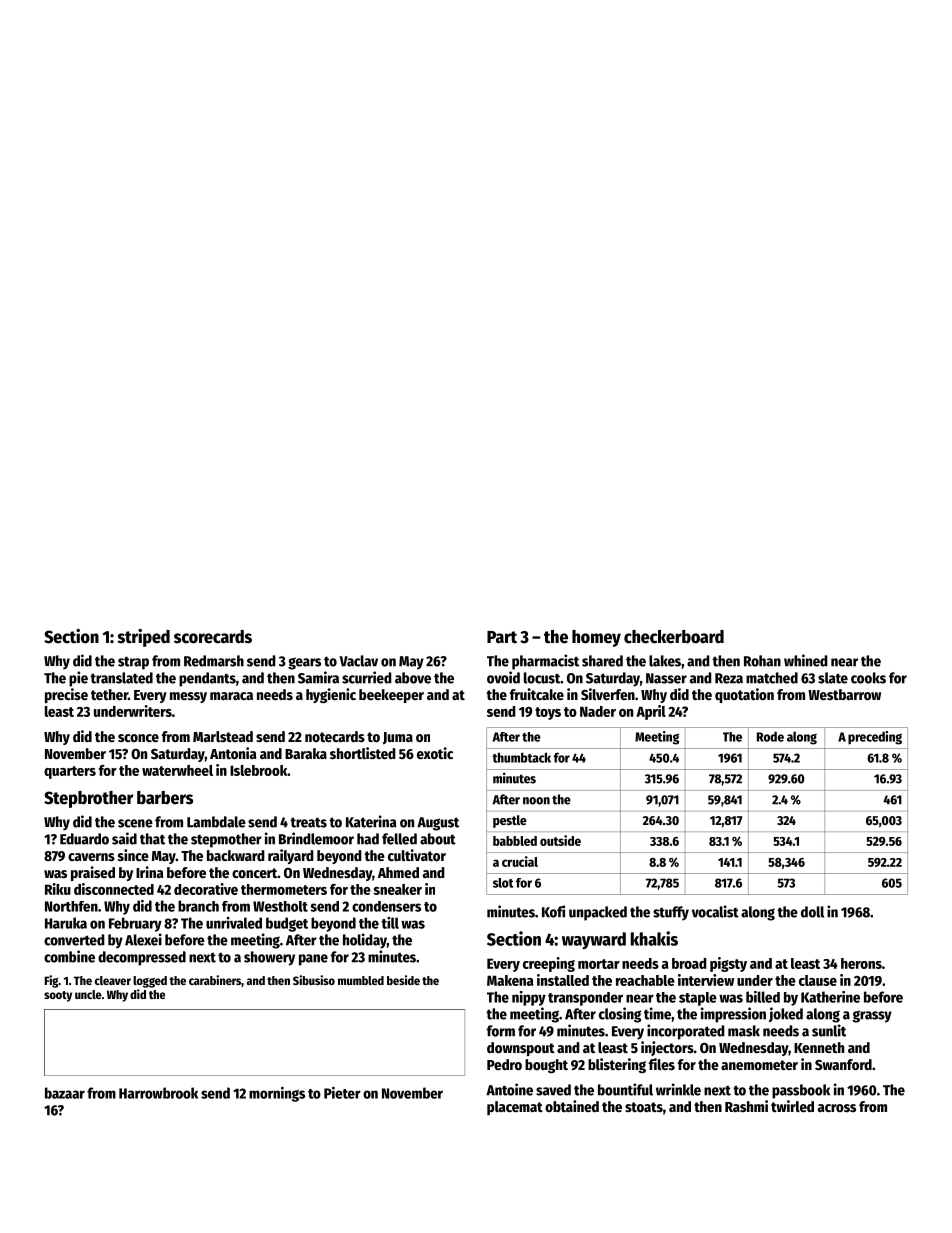 This screenshot has height=1233, width=952. Describe the element at coordinates (515, 1108) in the screenshot. I see `placemat` at that location.
